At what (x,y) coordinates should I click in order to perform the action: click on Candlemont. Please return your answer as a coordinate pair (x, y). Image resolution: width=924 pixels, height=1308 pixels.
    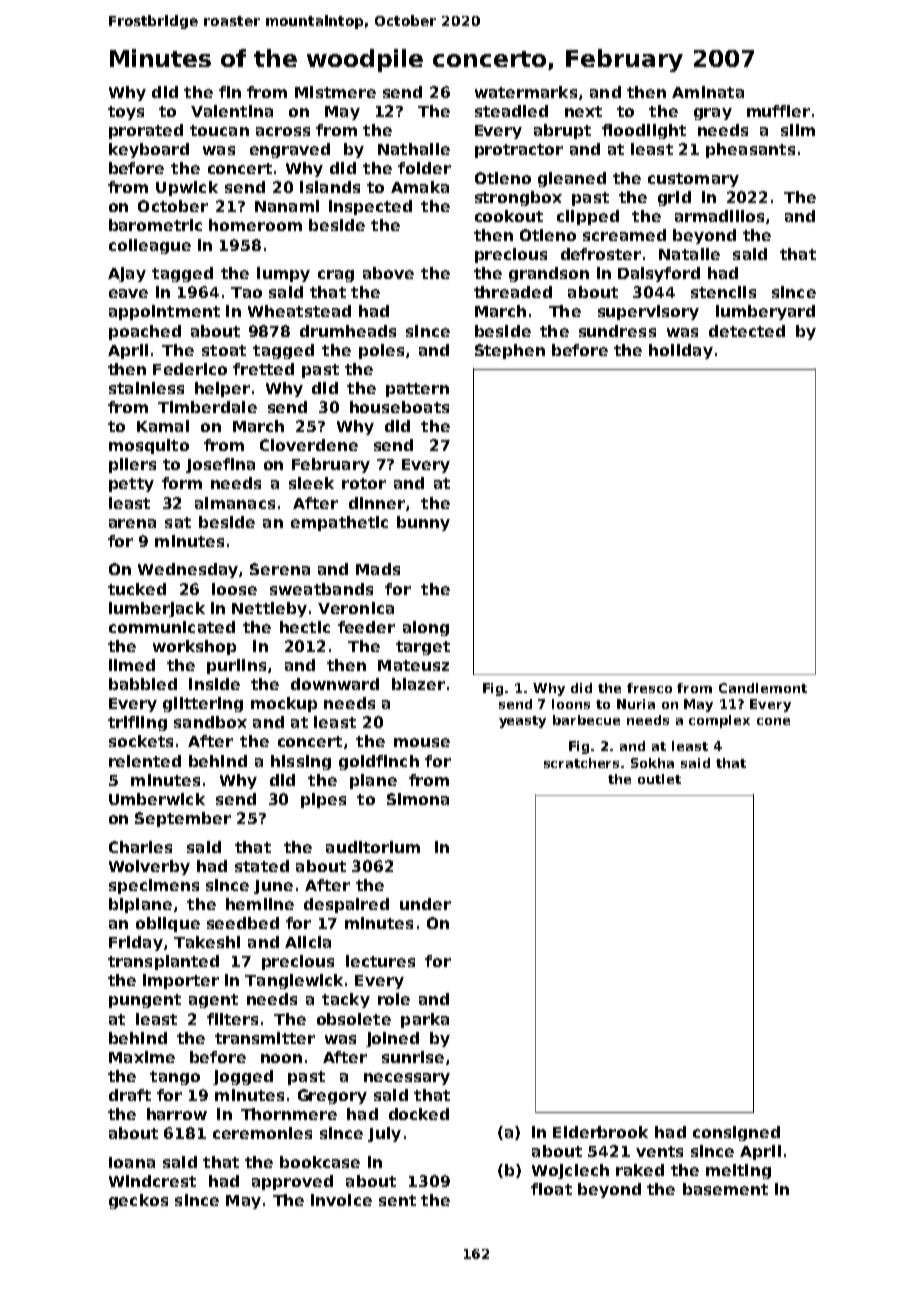
    Looking at the image, I should click on (763, 688).
